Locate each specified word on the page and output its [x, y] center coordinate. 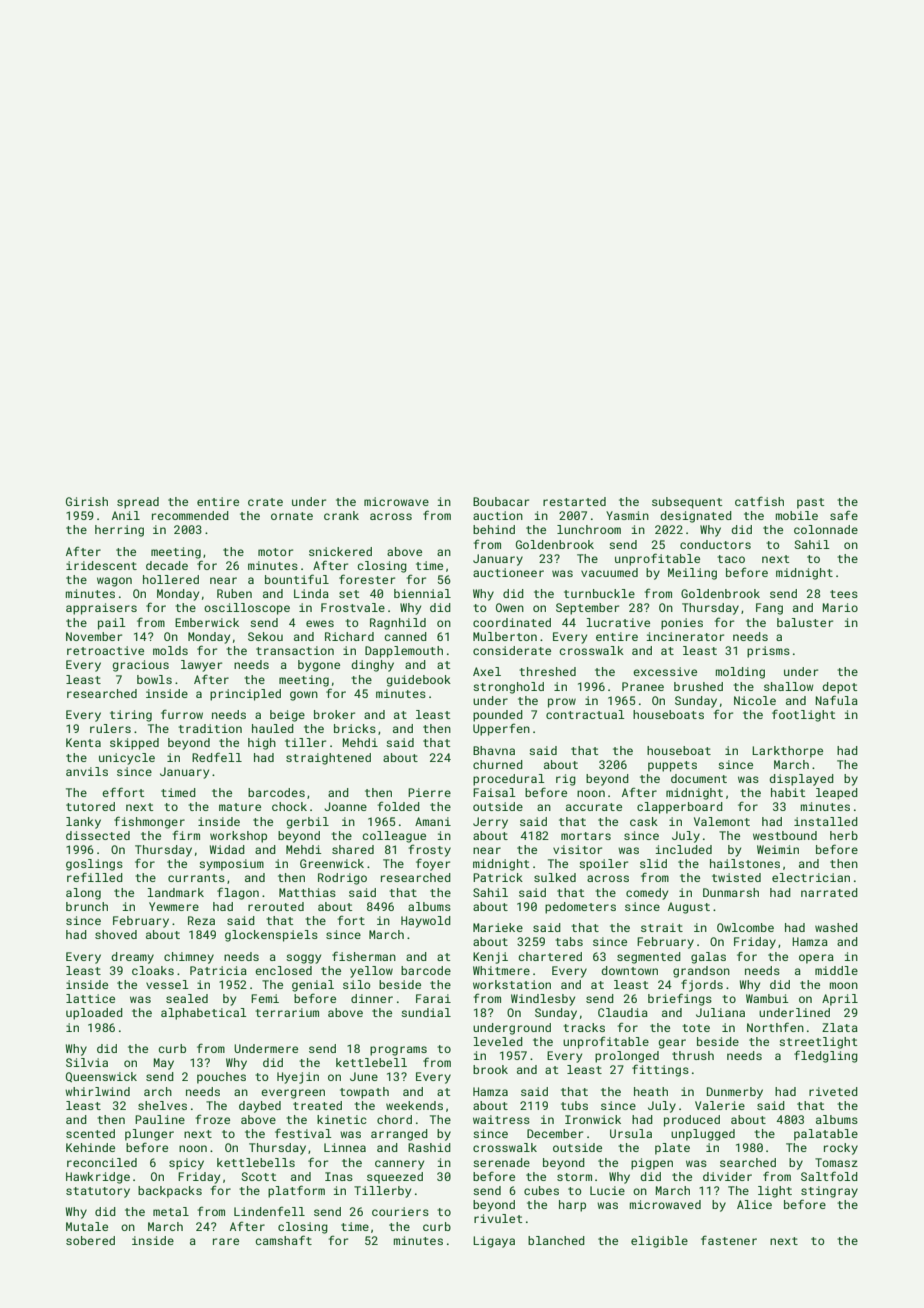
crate [265, 502]
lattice [90, 998]
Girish [87, 501]
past [810, 503]
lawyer [201, 666]
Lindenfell [269, 1211]
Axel [487, 671]
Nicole [755, 700]
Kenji [490, 958]
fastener [729, 1240]
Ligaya [494, 1242]
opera [816, 959]
